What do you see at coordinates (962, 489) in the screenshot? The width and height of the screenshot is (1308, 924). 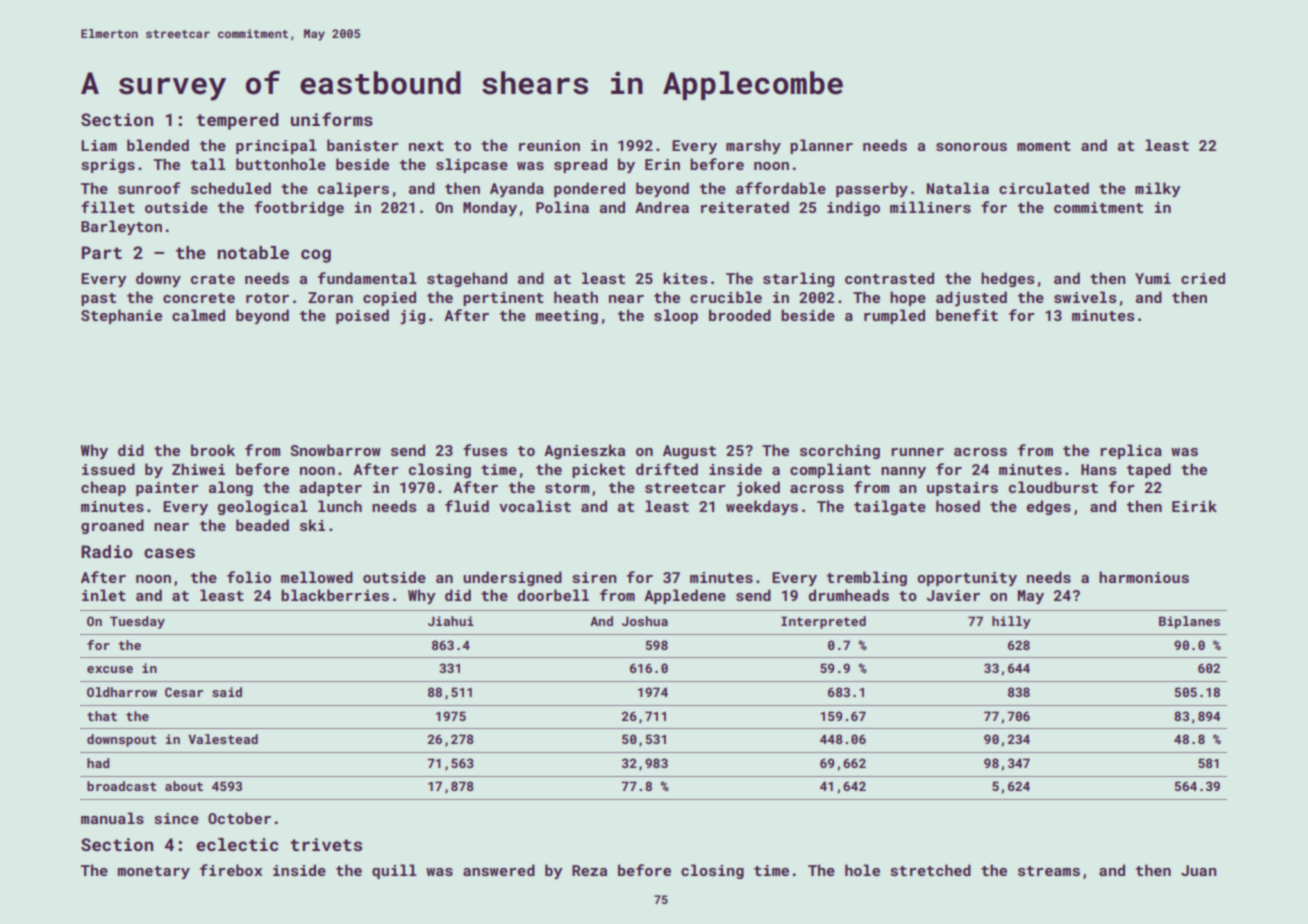 I see `upstairs` at bounding box center [962, 489].
